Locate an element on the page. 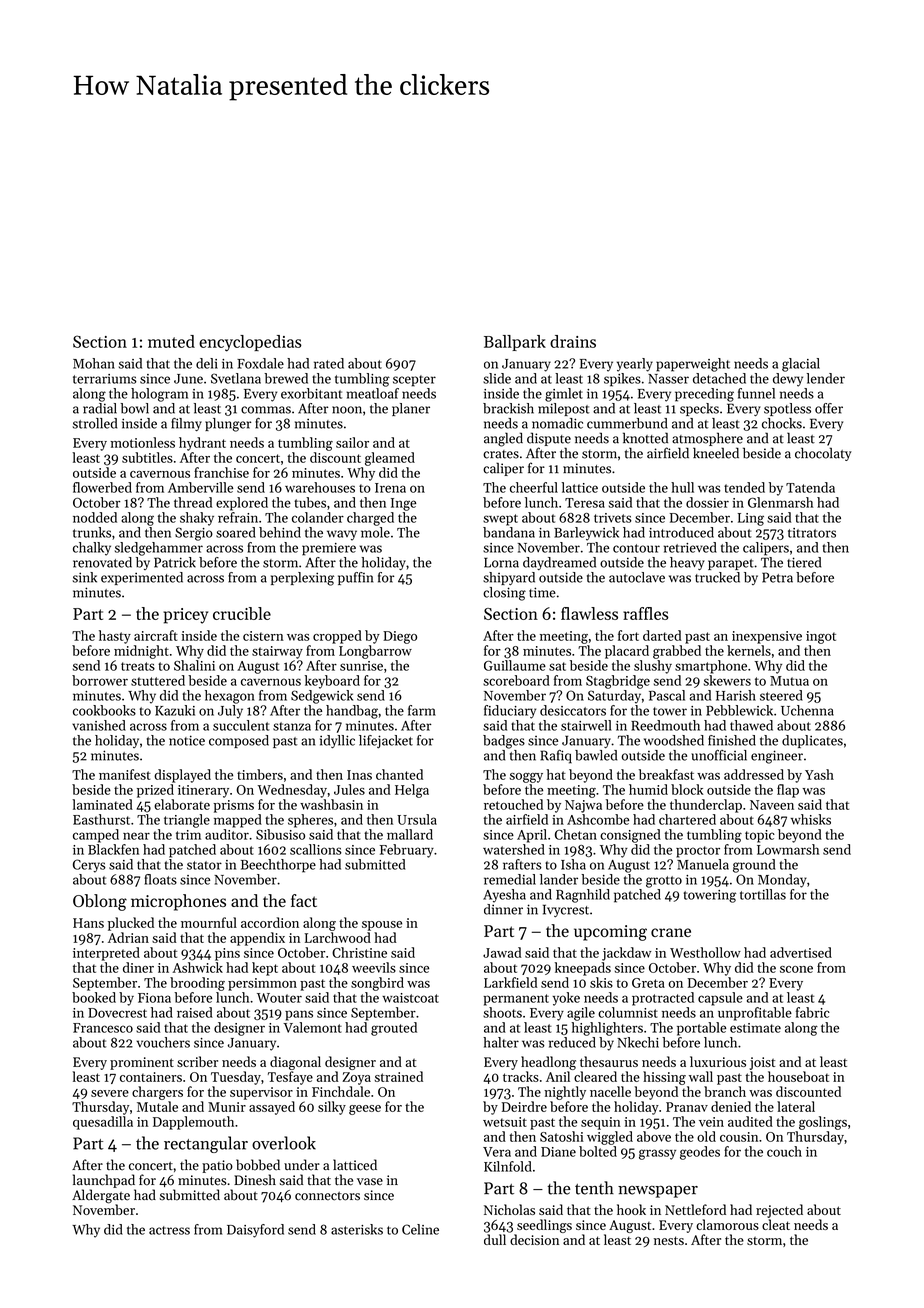  kneepads is located at coordinates (583, 969).
